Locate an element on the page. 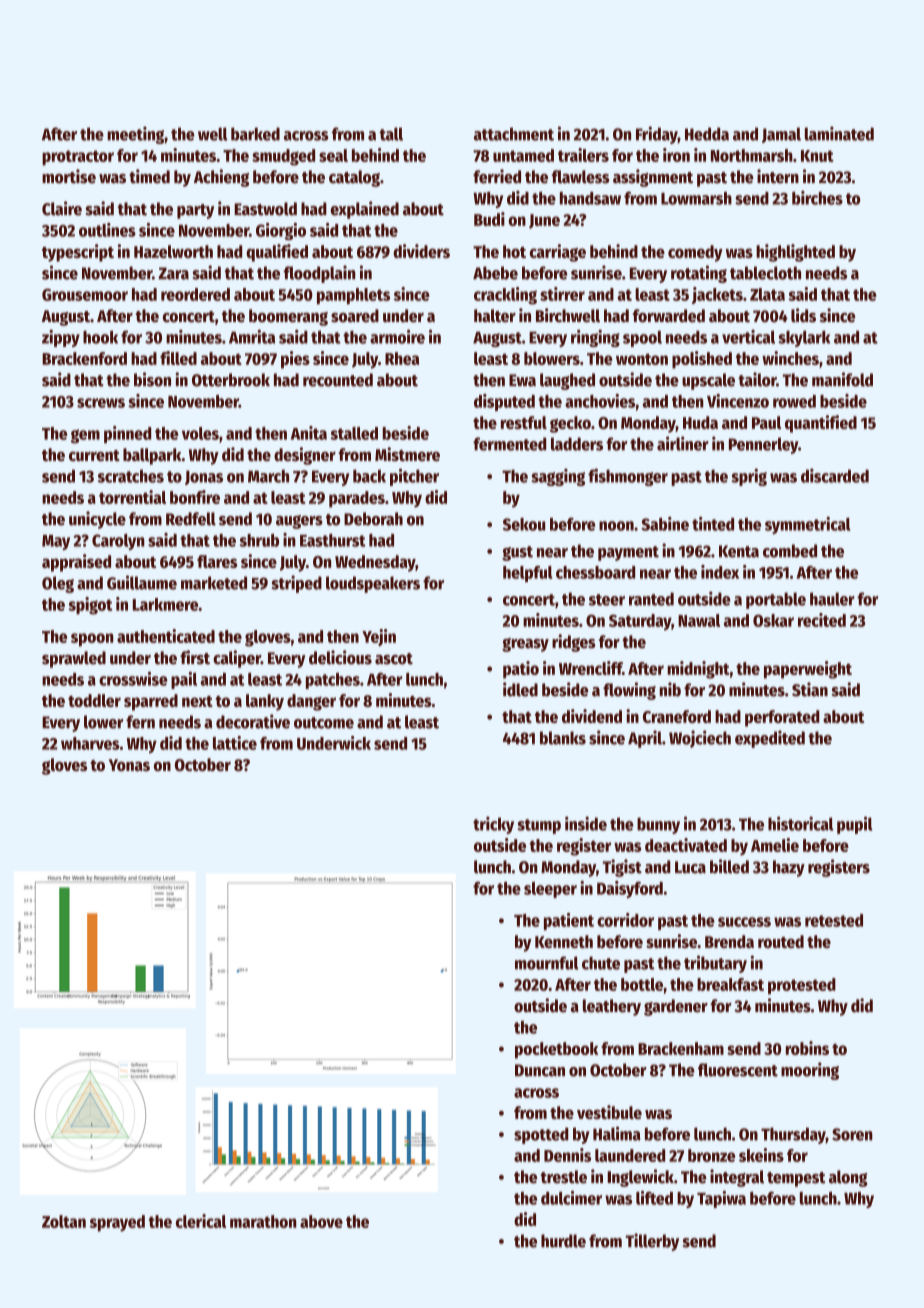 The width and height of the document is (924, 1308). Yonas is located at coordinates (129, 765).
